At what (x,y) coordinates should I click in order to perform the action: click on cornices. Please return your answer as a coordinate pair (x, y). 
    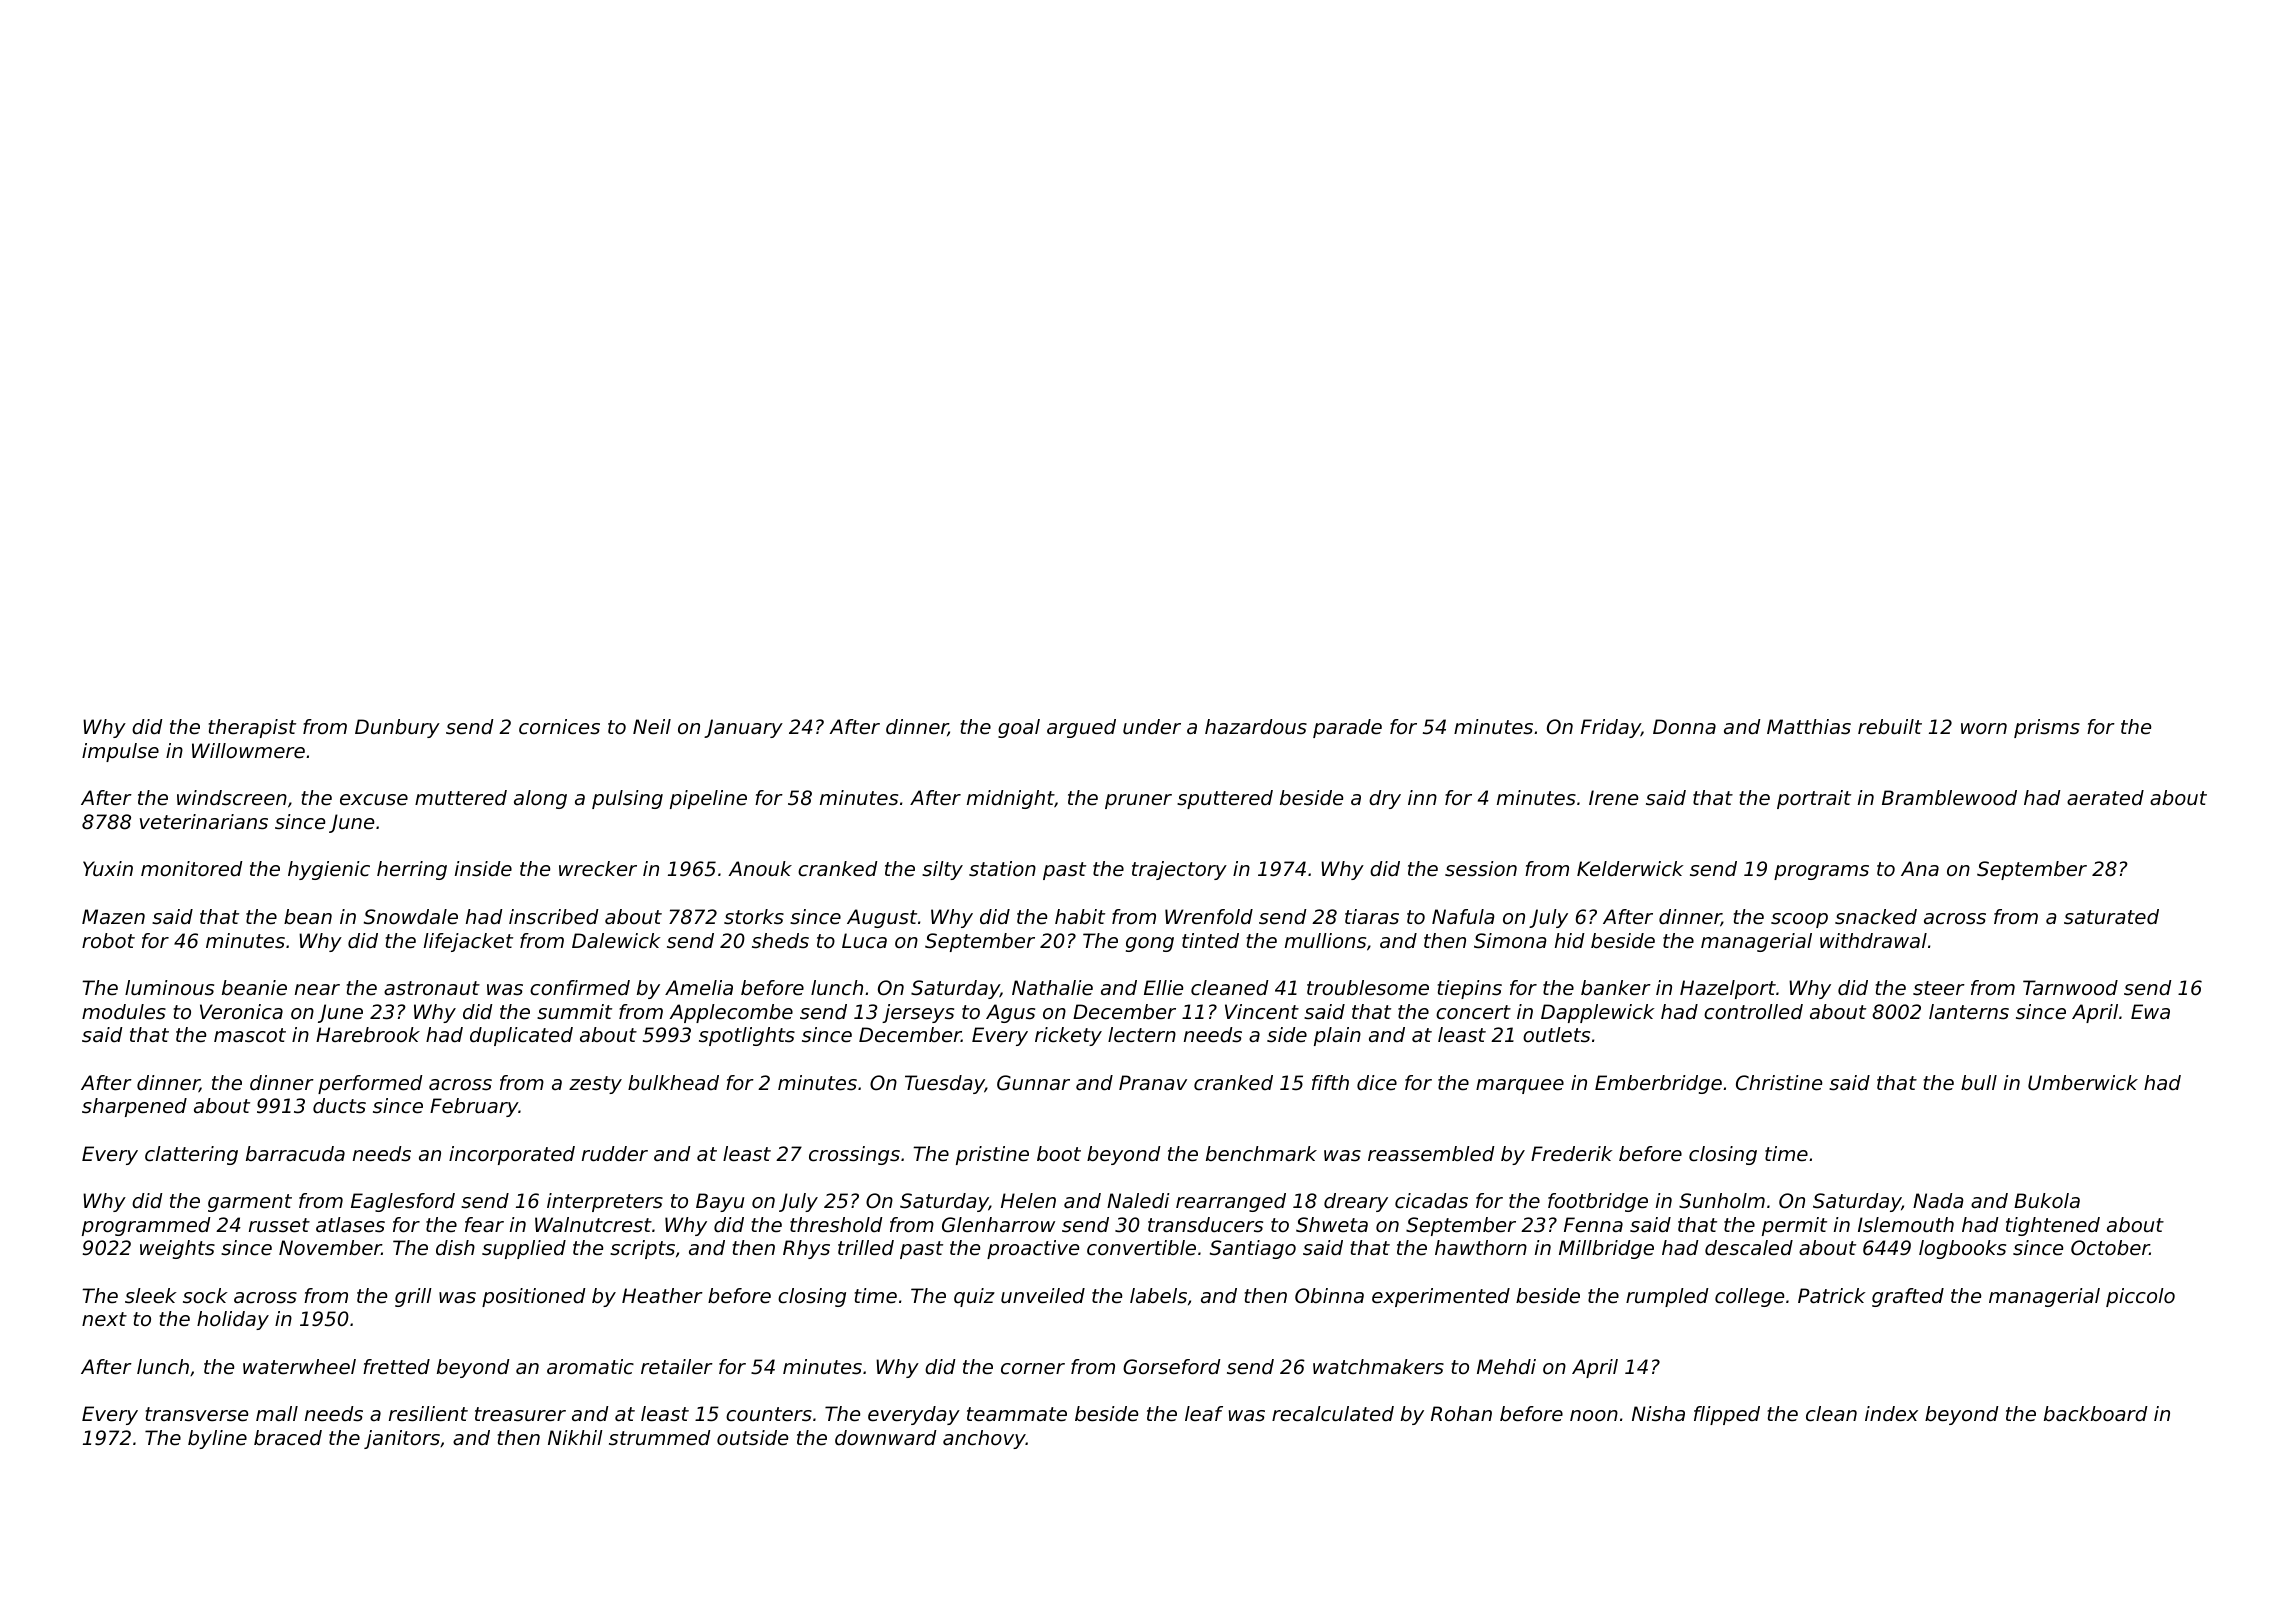
    Looking at the image, I should click on (559, 727).
